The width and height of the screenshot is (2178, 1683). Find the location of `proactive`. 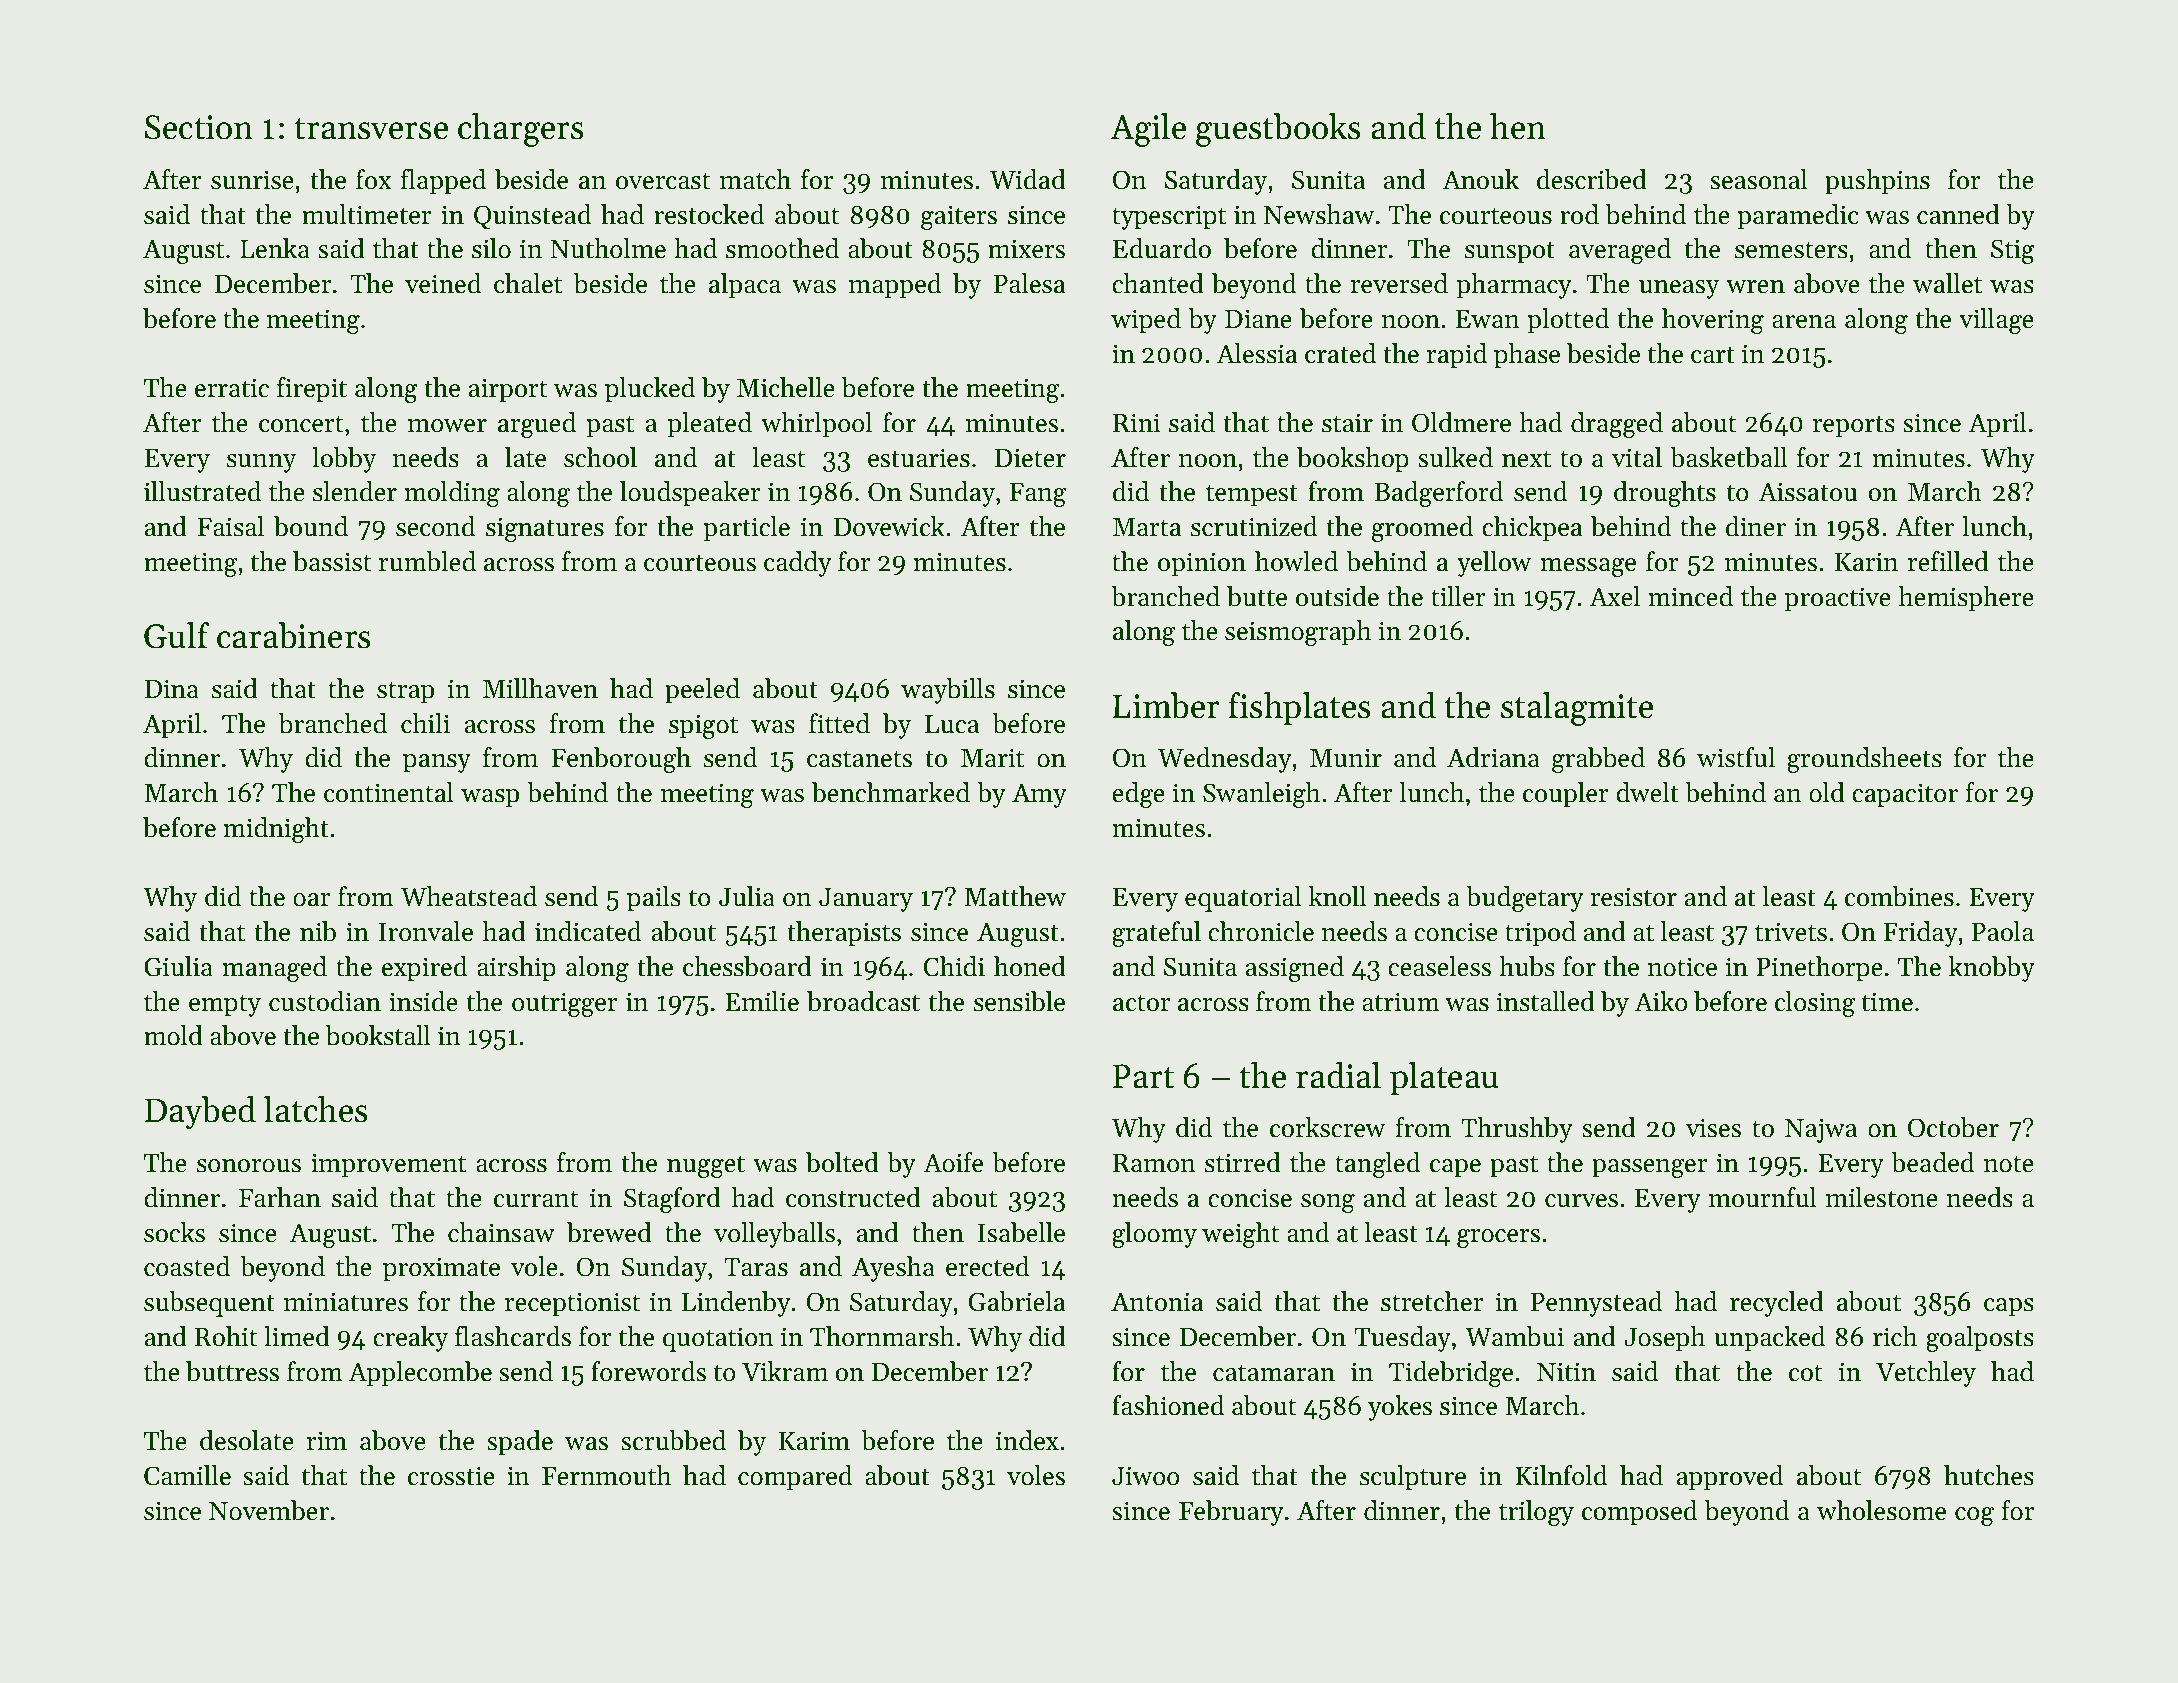

proactive is located at coordinates (1838, 599).
